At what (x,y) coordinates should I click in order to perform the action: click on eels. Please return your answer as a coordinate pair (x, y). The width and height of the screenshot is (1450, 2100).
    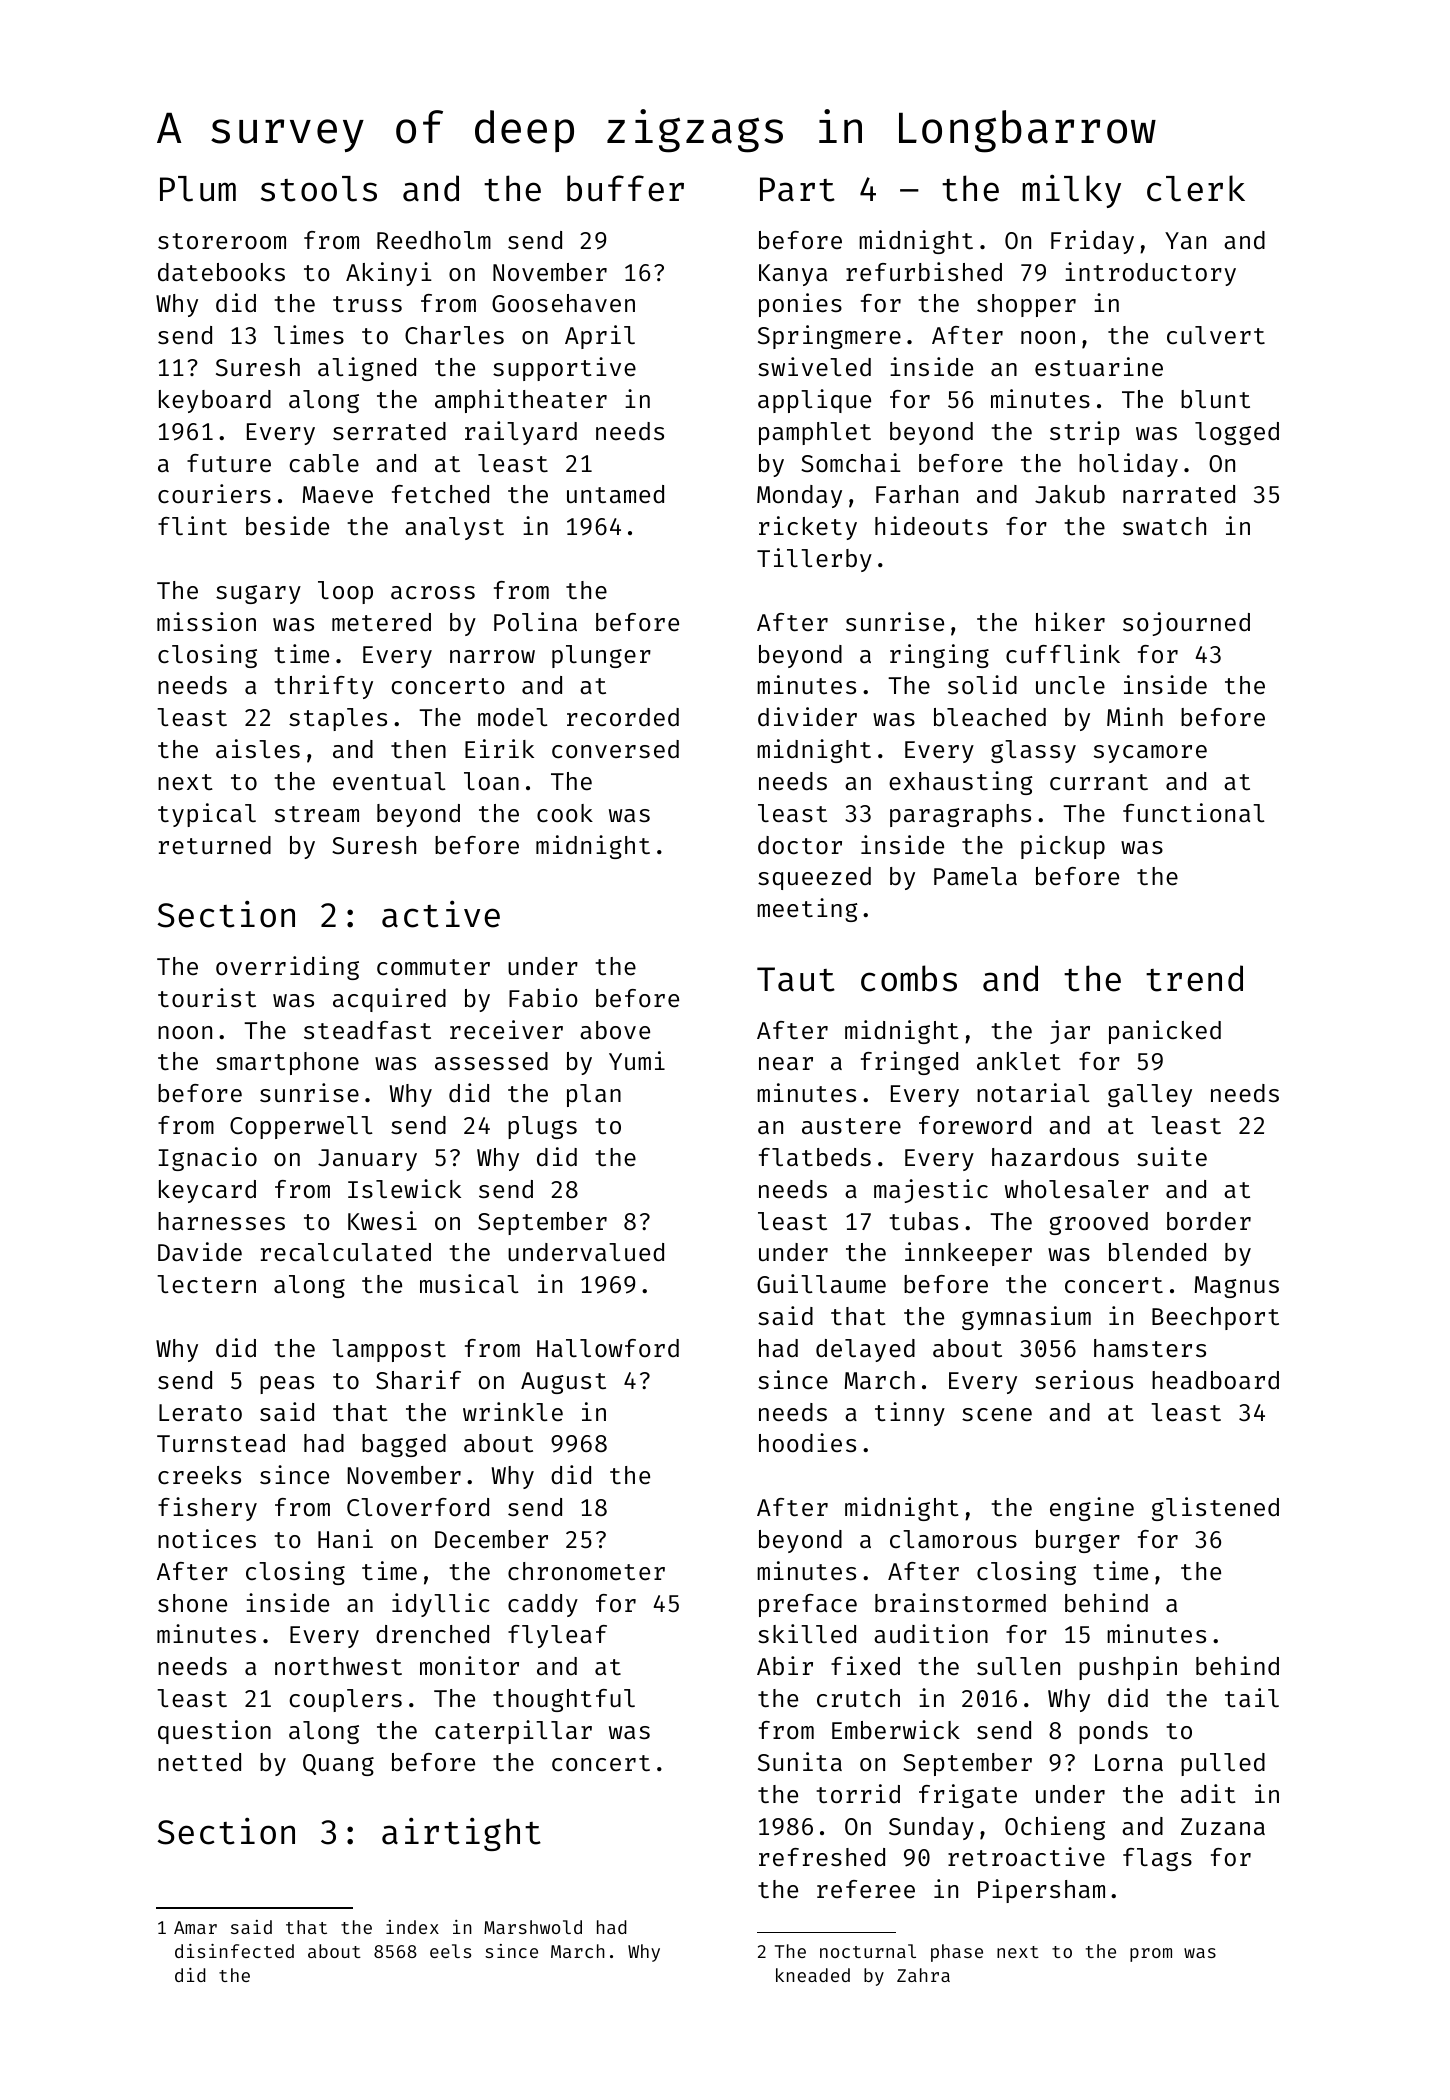
    Looking at the image, I should click on (450, 1951).
